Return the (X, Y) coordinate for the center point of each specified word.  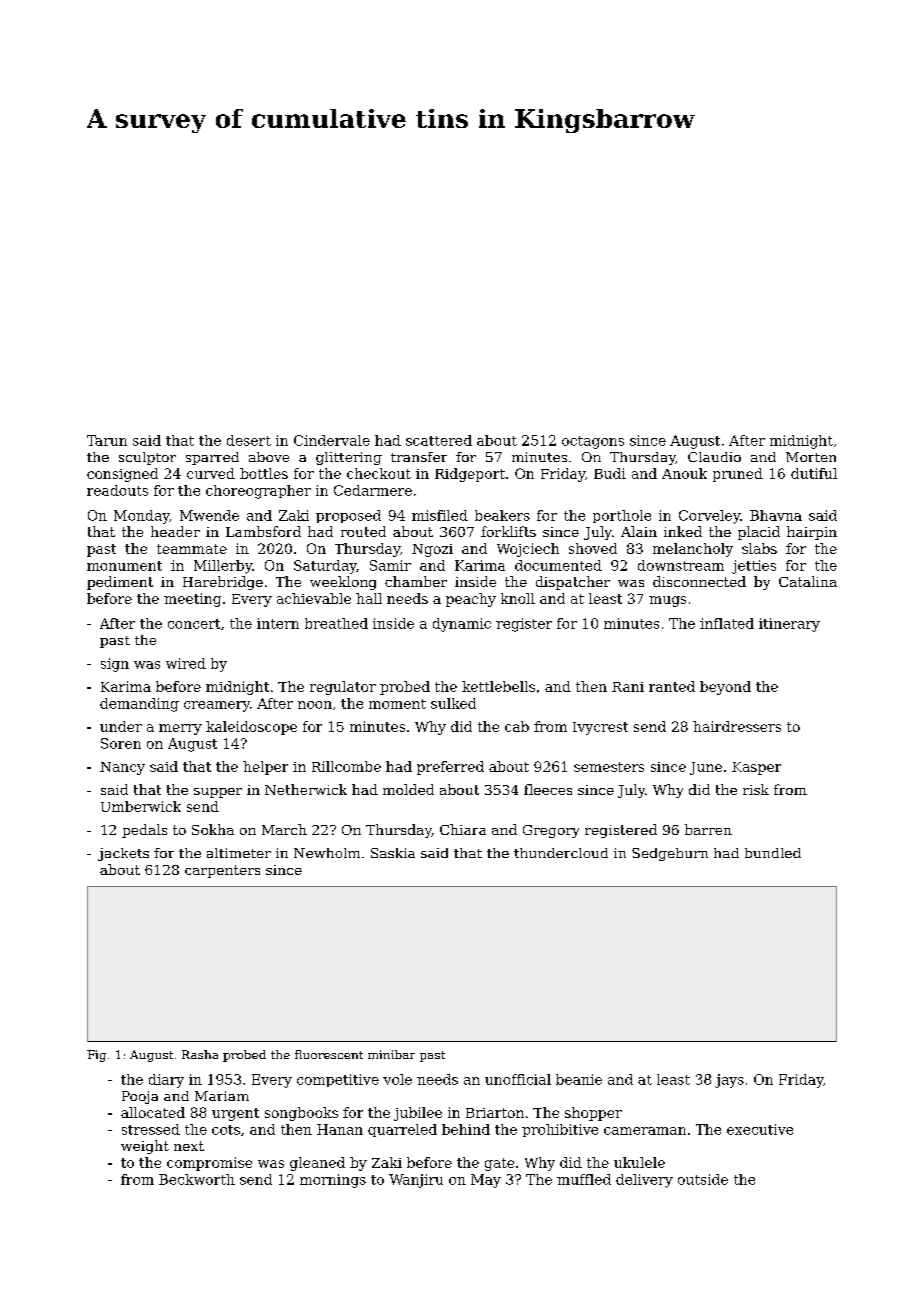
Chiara (463, 829)
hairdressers (737, 726)
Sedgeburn (670, 854)
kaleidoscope (251, 728)
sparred (212, 458)
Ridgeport (470, 475)
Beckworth (197, 1179)
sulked (453, 703)
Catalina (808, 581)
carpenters (222, 871)
